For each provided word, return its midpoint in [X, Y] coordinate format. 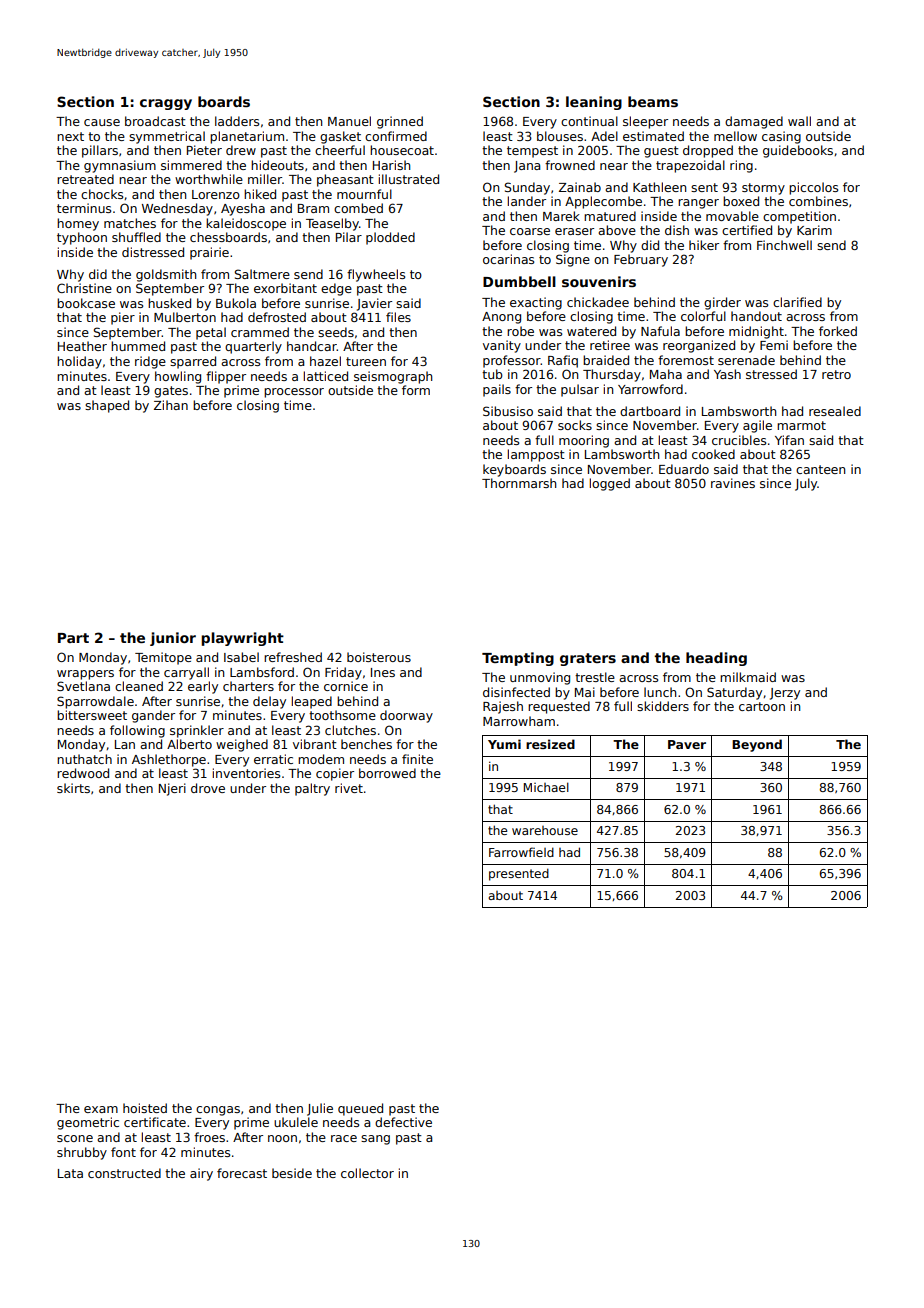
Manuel [349, 121]
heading [716, 659]
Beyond [757, 745]
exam [101, 1109]
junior [173, 639]
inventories [246, 773]
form [416, 390]
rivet [349, 788]
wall [799, 121]
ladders [237, 121]
